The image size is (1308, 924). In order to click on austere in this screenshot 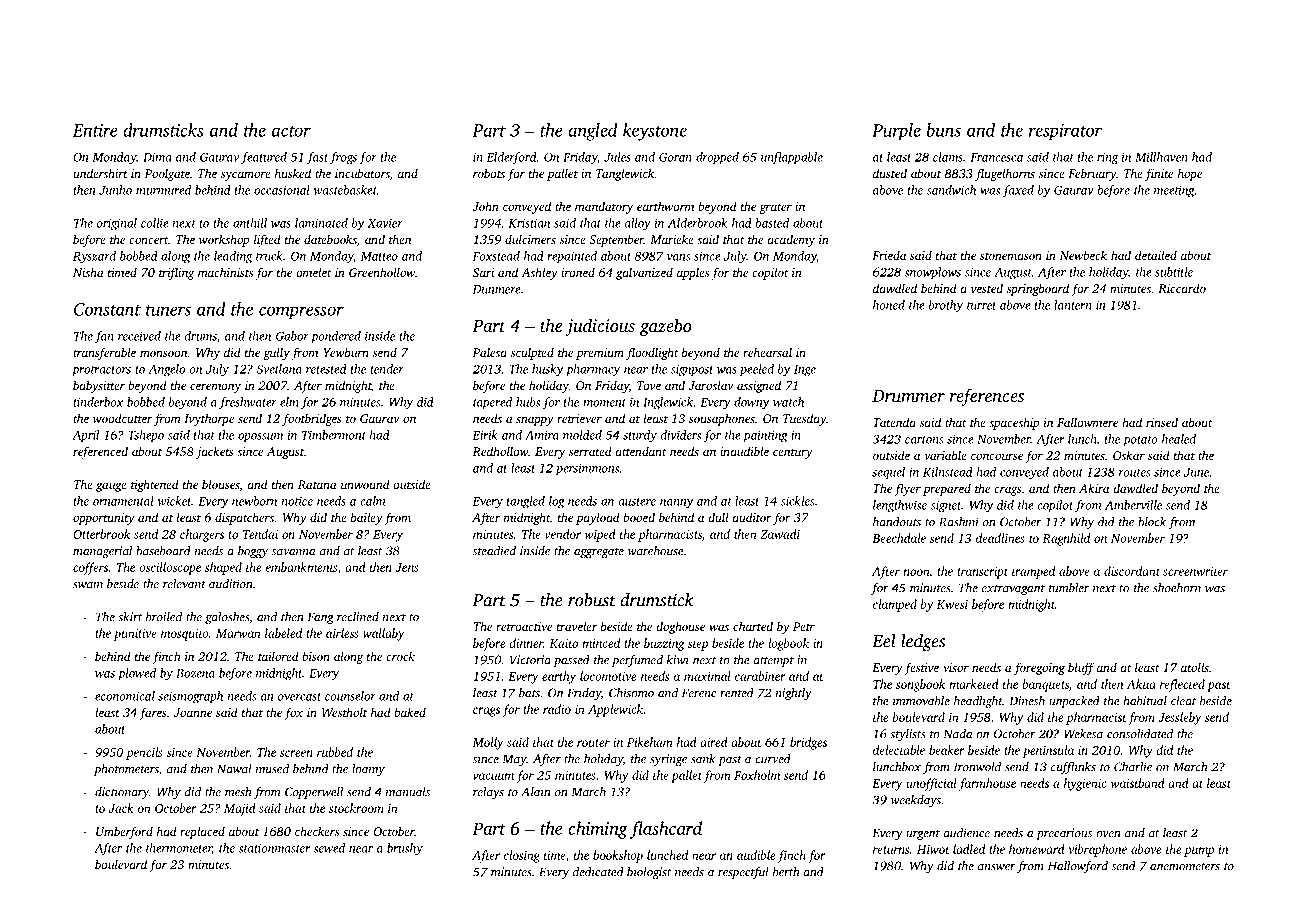, I will do `click(637, 502)`.
